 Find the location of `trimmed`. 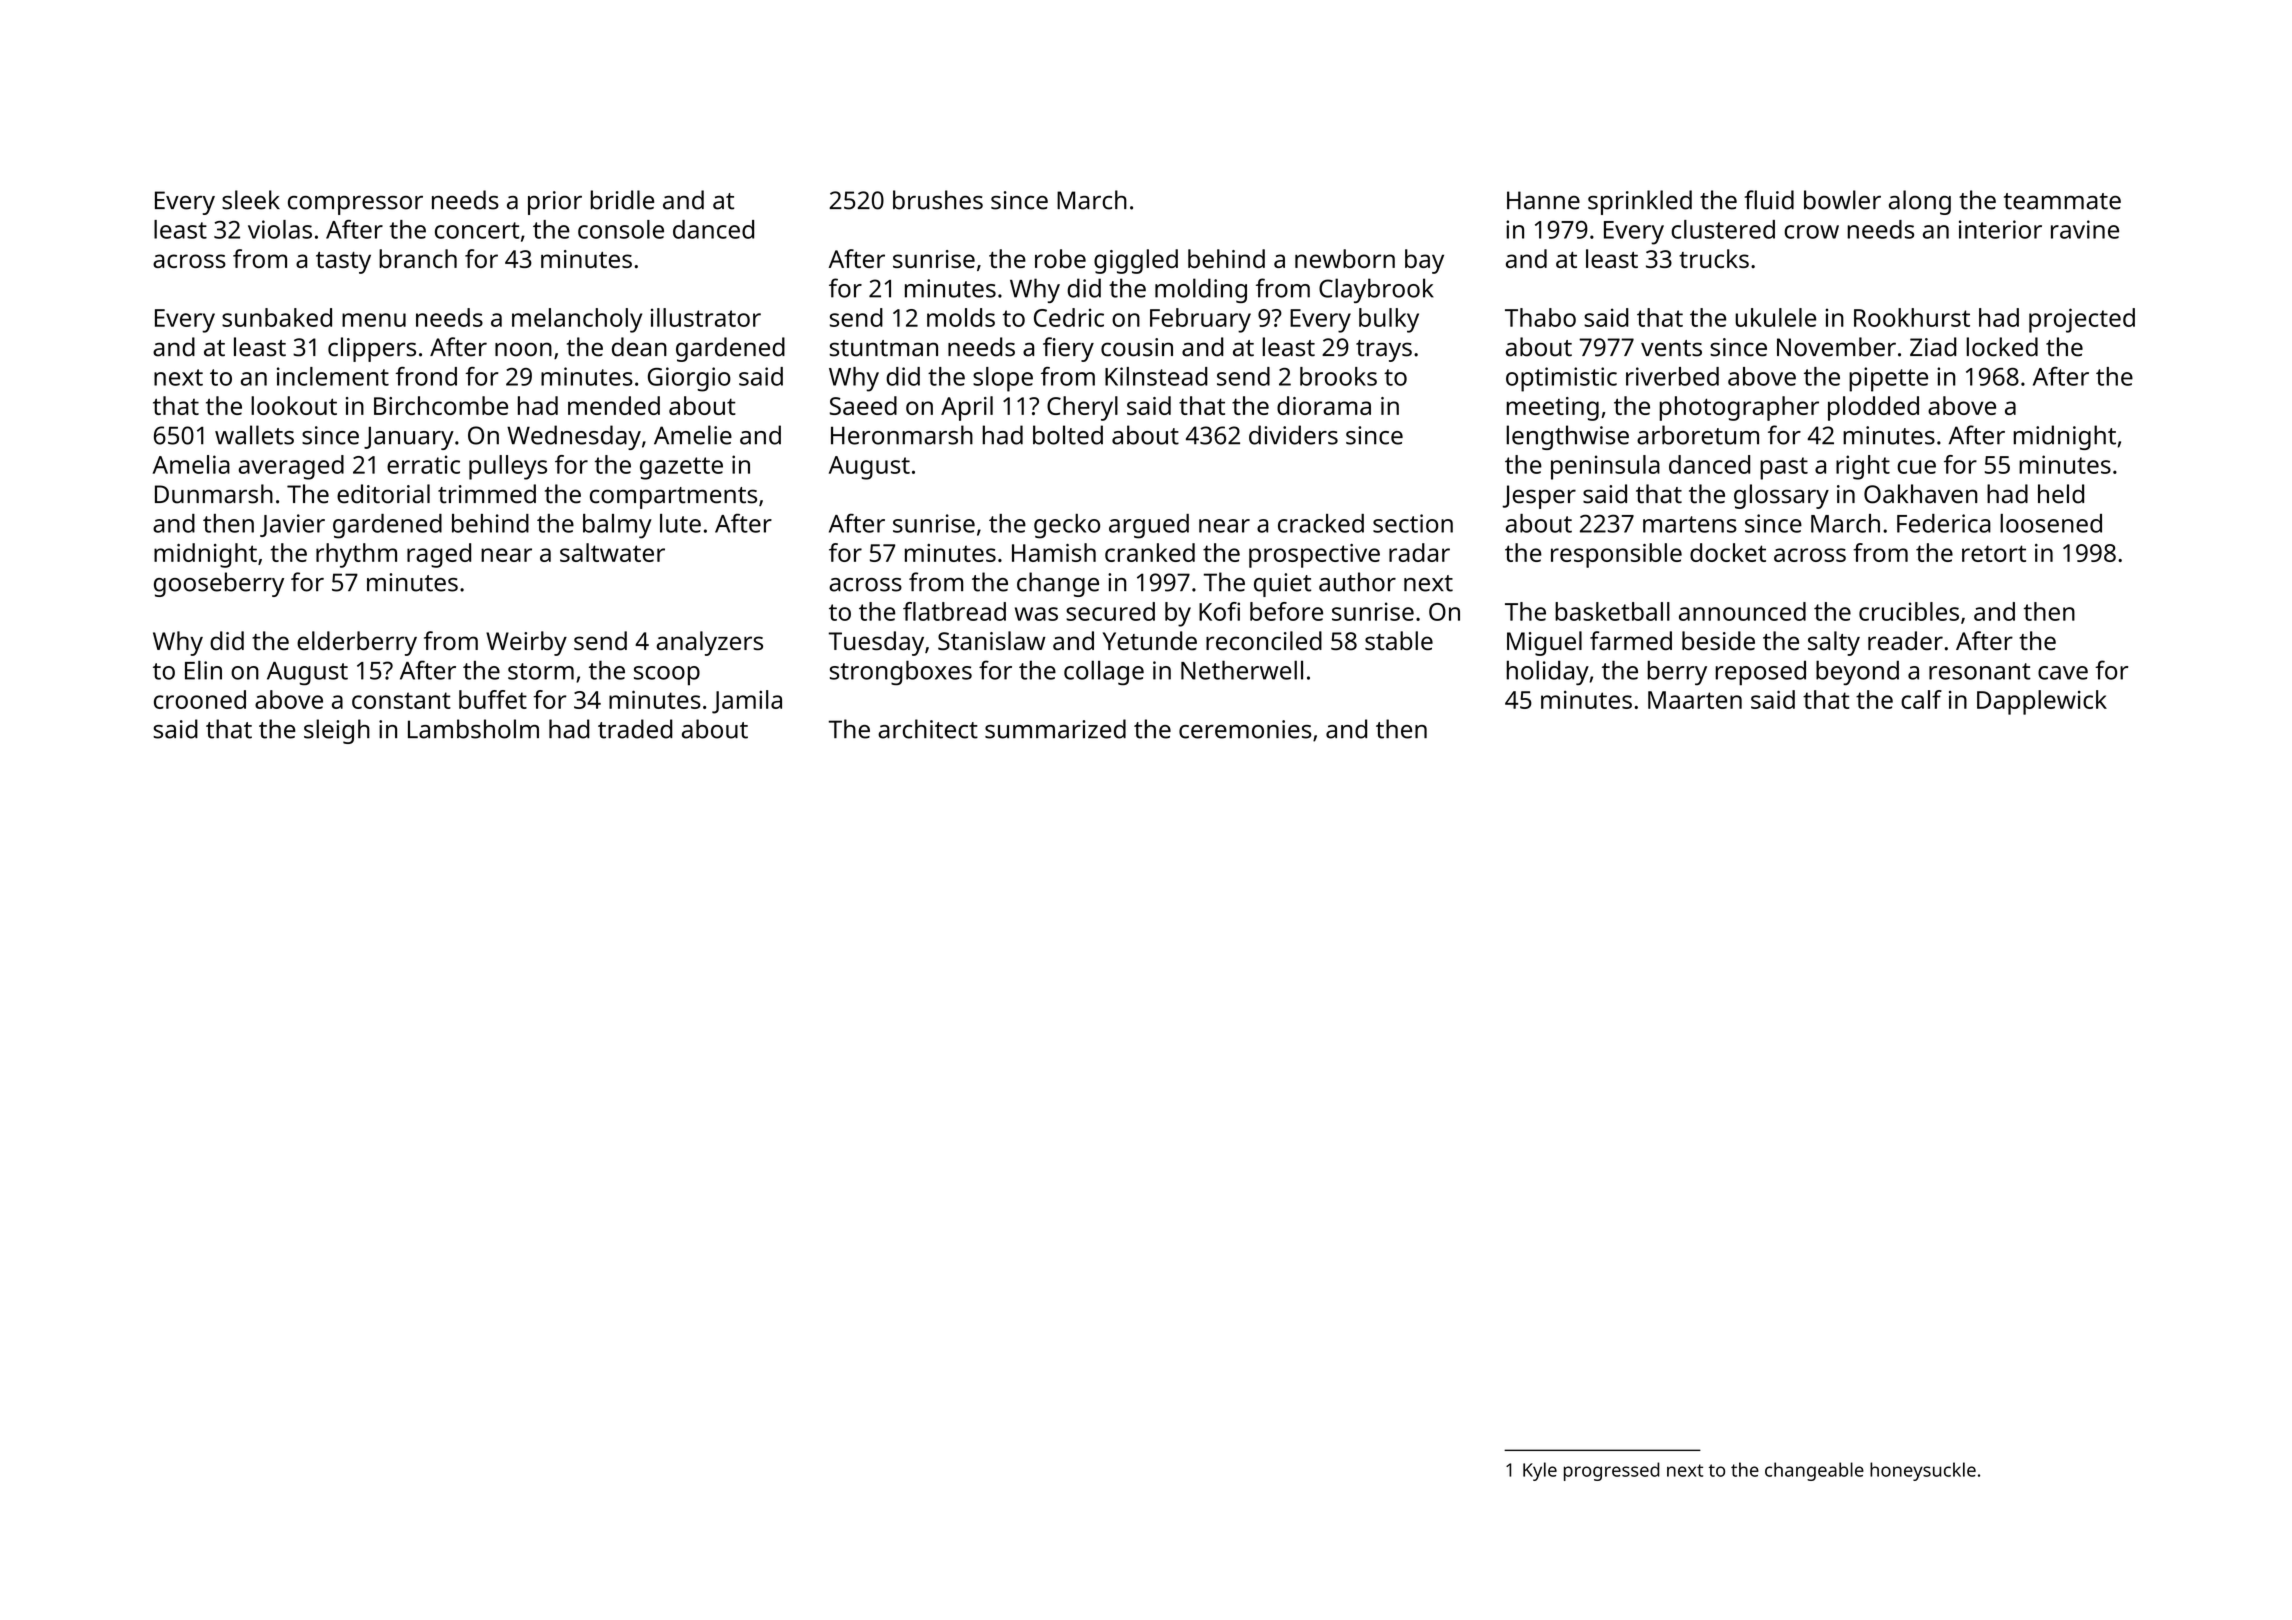

trimmed is located at coordinates (487, 494).
